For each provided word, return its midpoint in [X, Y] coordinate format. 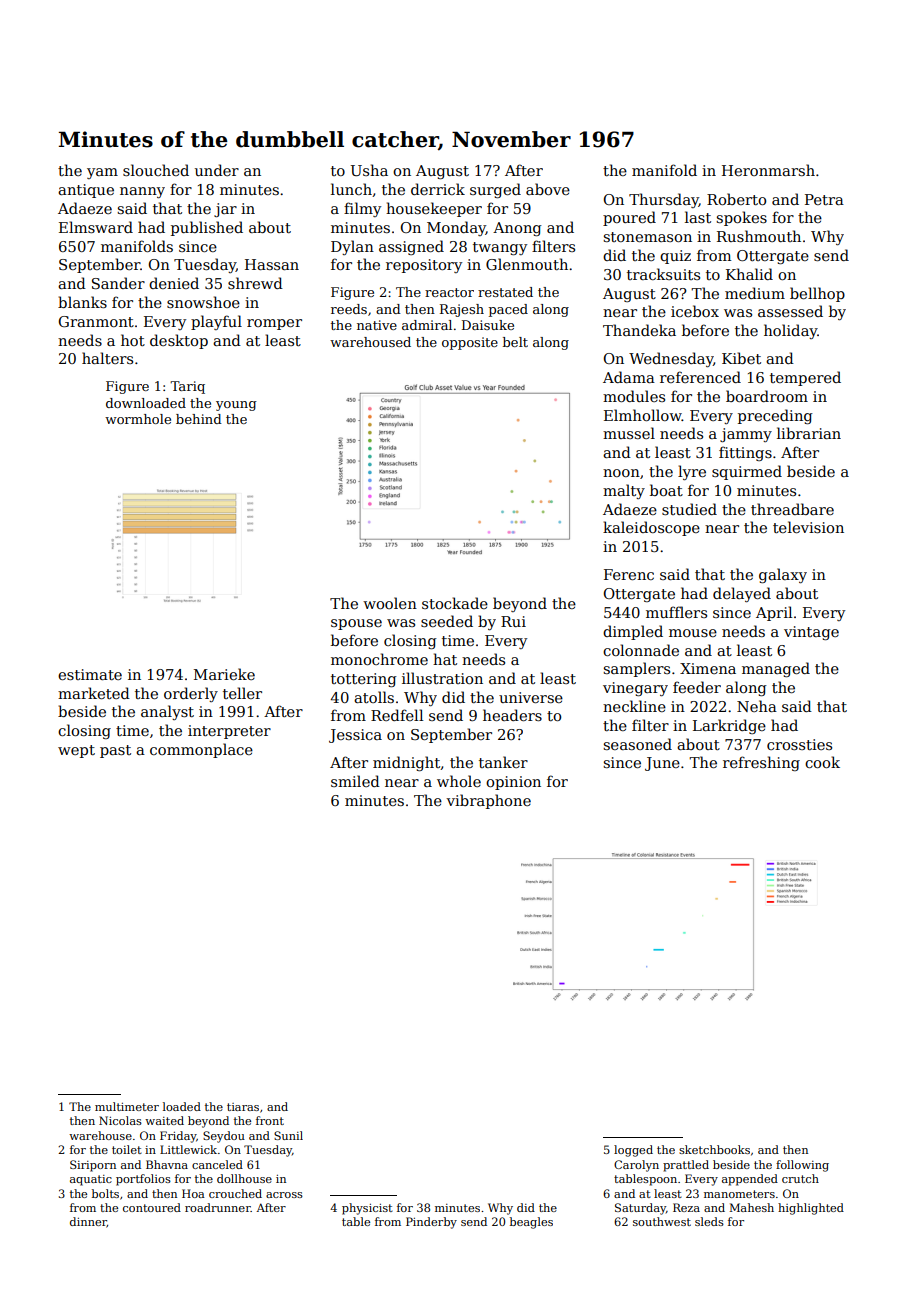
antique [86, 191]
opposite [470, 343]
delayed [742, 594]
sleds [709, 1221]
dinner [88, 1222]
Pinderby [431, 1223]
